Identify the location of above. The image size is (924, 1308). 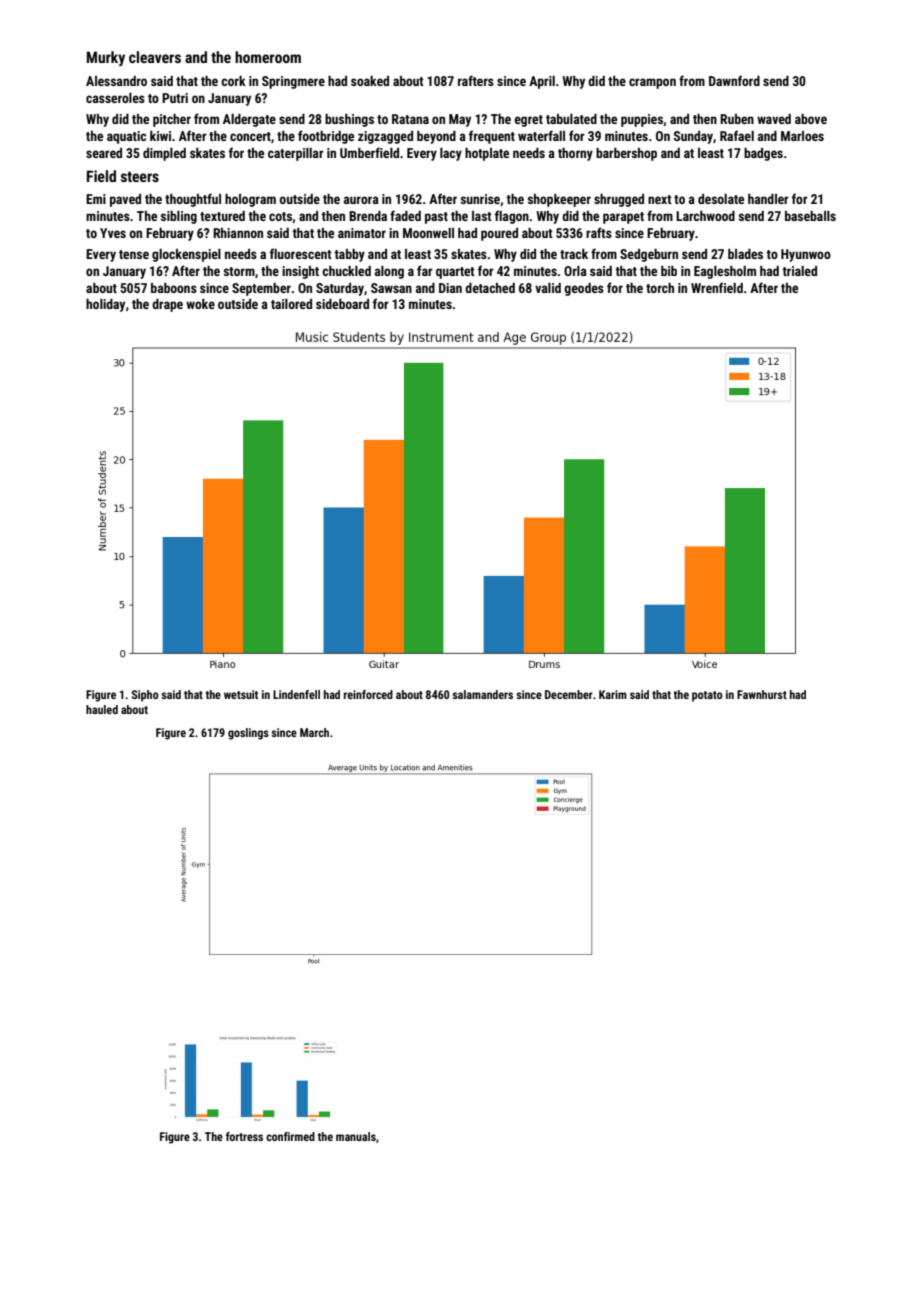
(811, 119).
